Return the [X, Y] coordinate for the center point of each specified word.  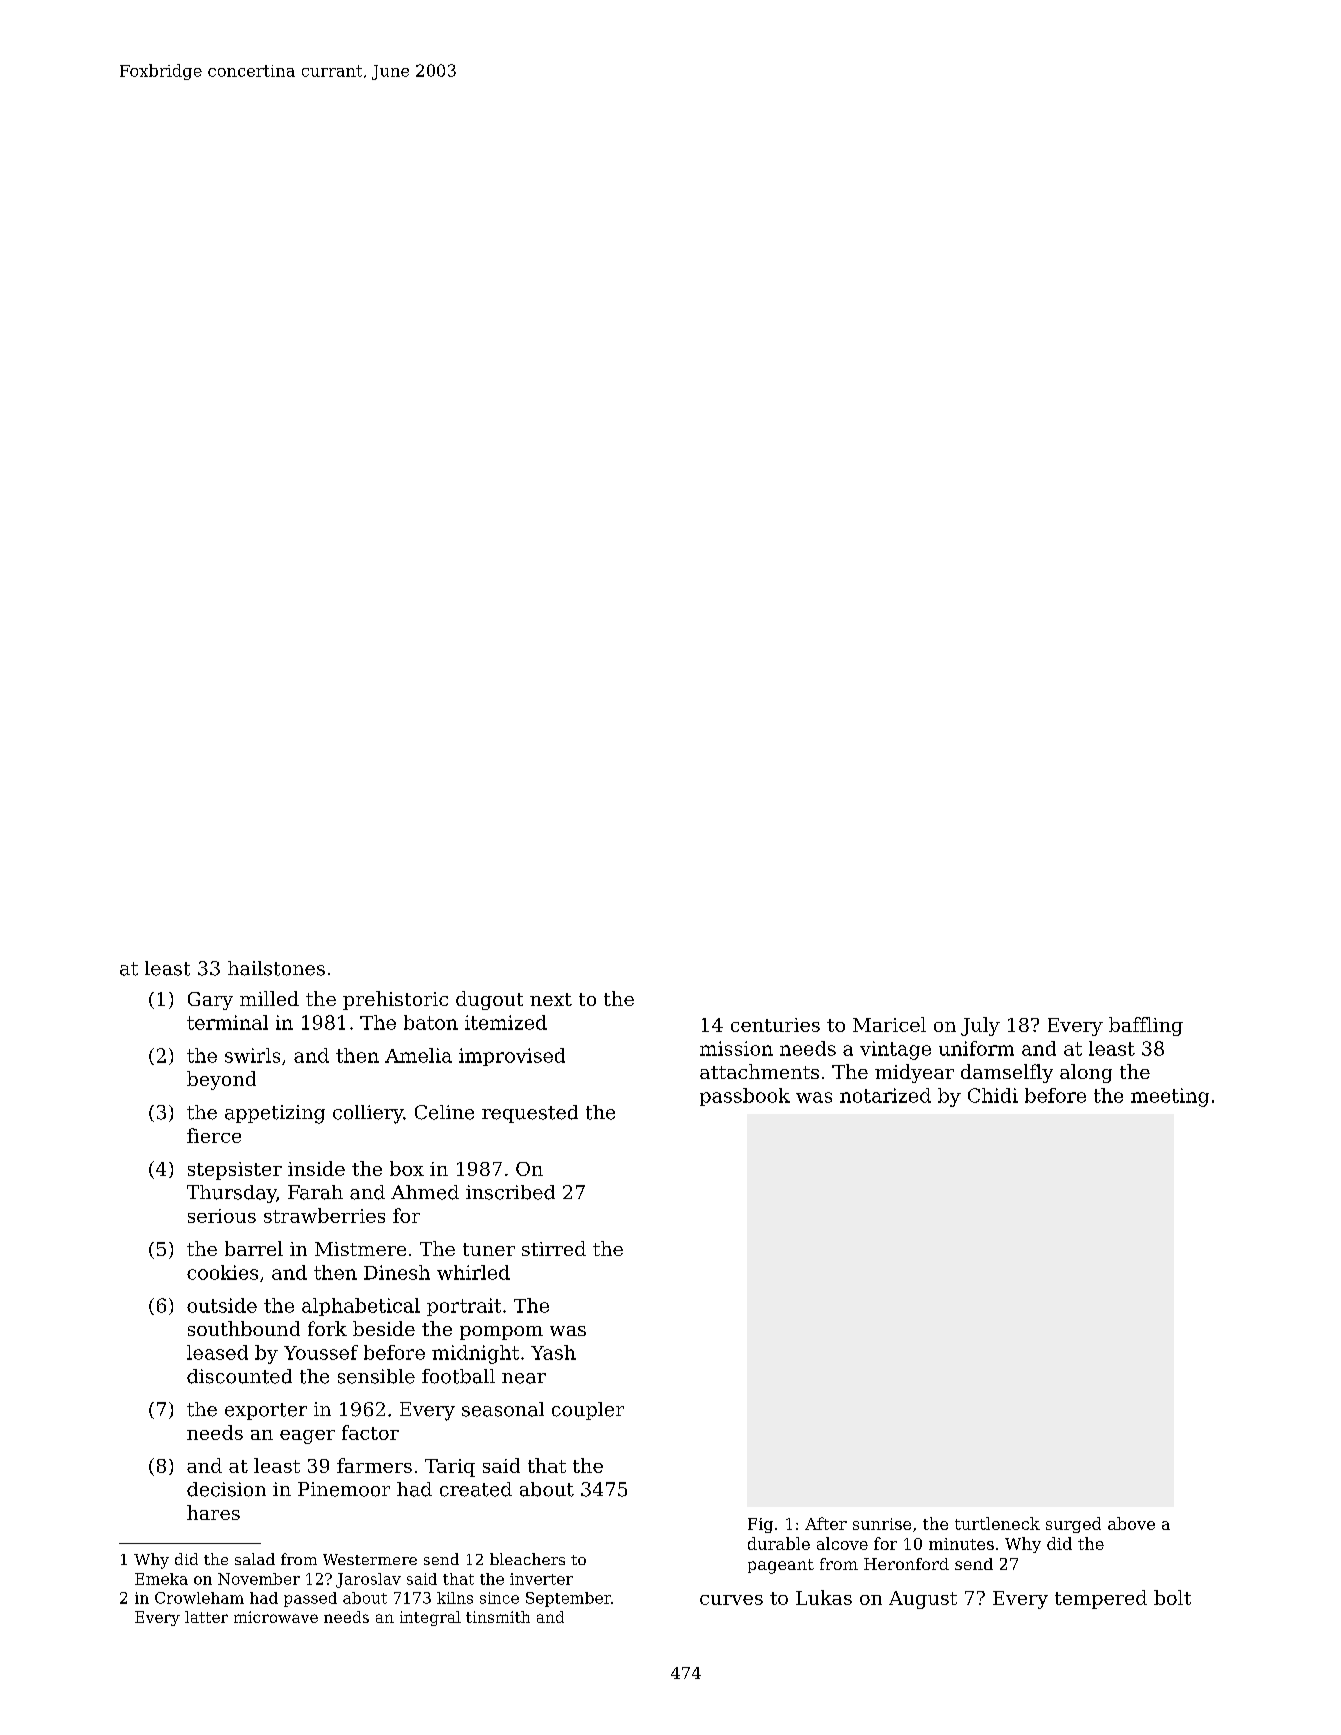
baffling [1146, 1026]
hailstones [276, 968]
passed [310, 1599]
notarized [885, 1095]
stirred [554, 1248]
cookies [222, 1272]
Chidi [993, 1095]
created [476, 1489]
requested [530, 1114]
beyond [221, 1080]
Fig [760, 1525]
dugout [489, 1000]
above [1131, 1523]
